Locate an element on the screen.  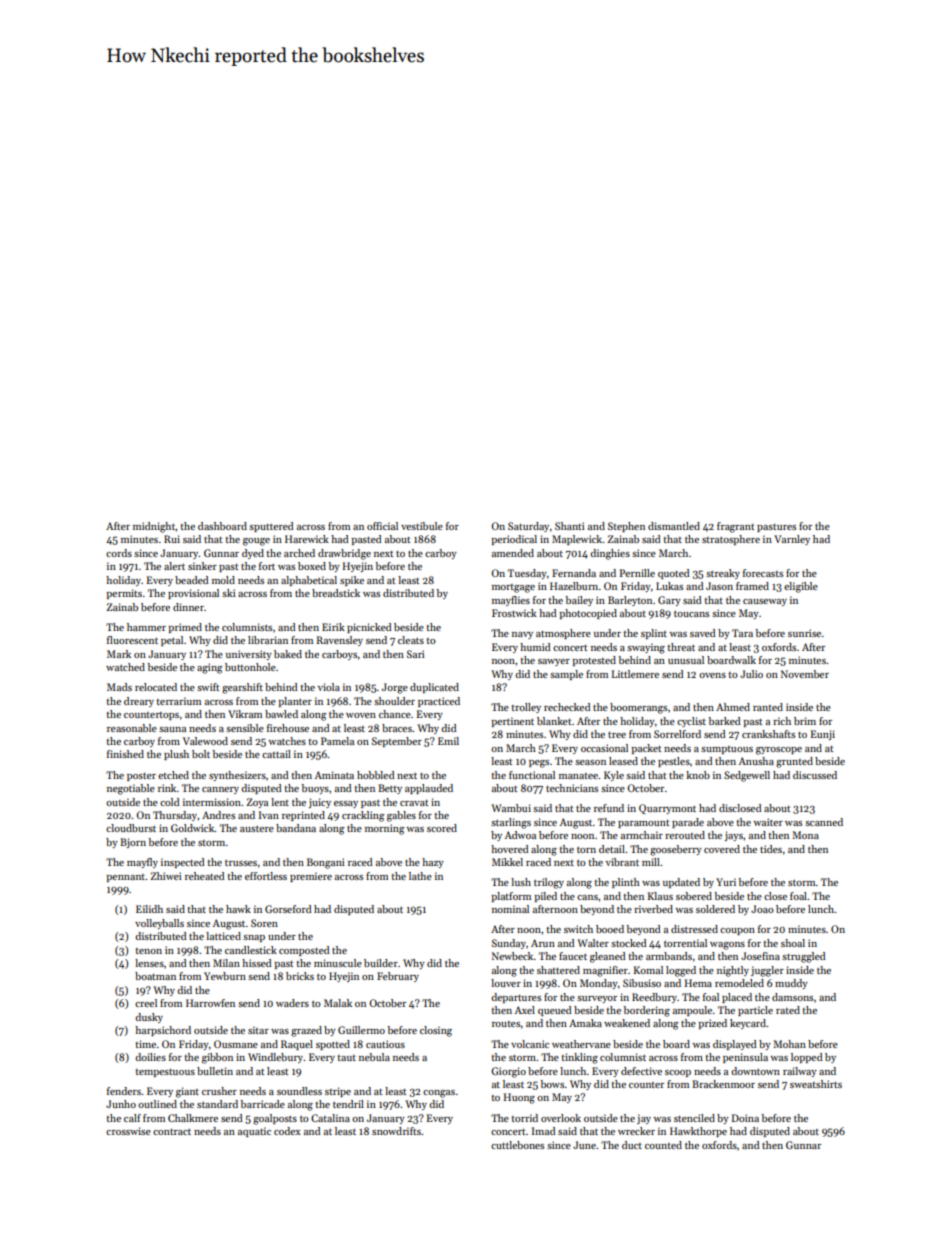
dismantled is located at coordinates (674, 526).
